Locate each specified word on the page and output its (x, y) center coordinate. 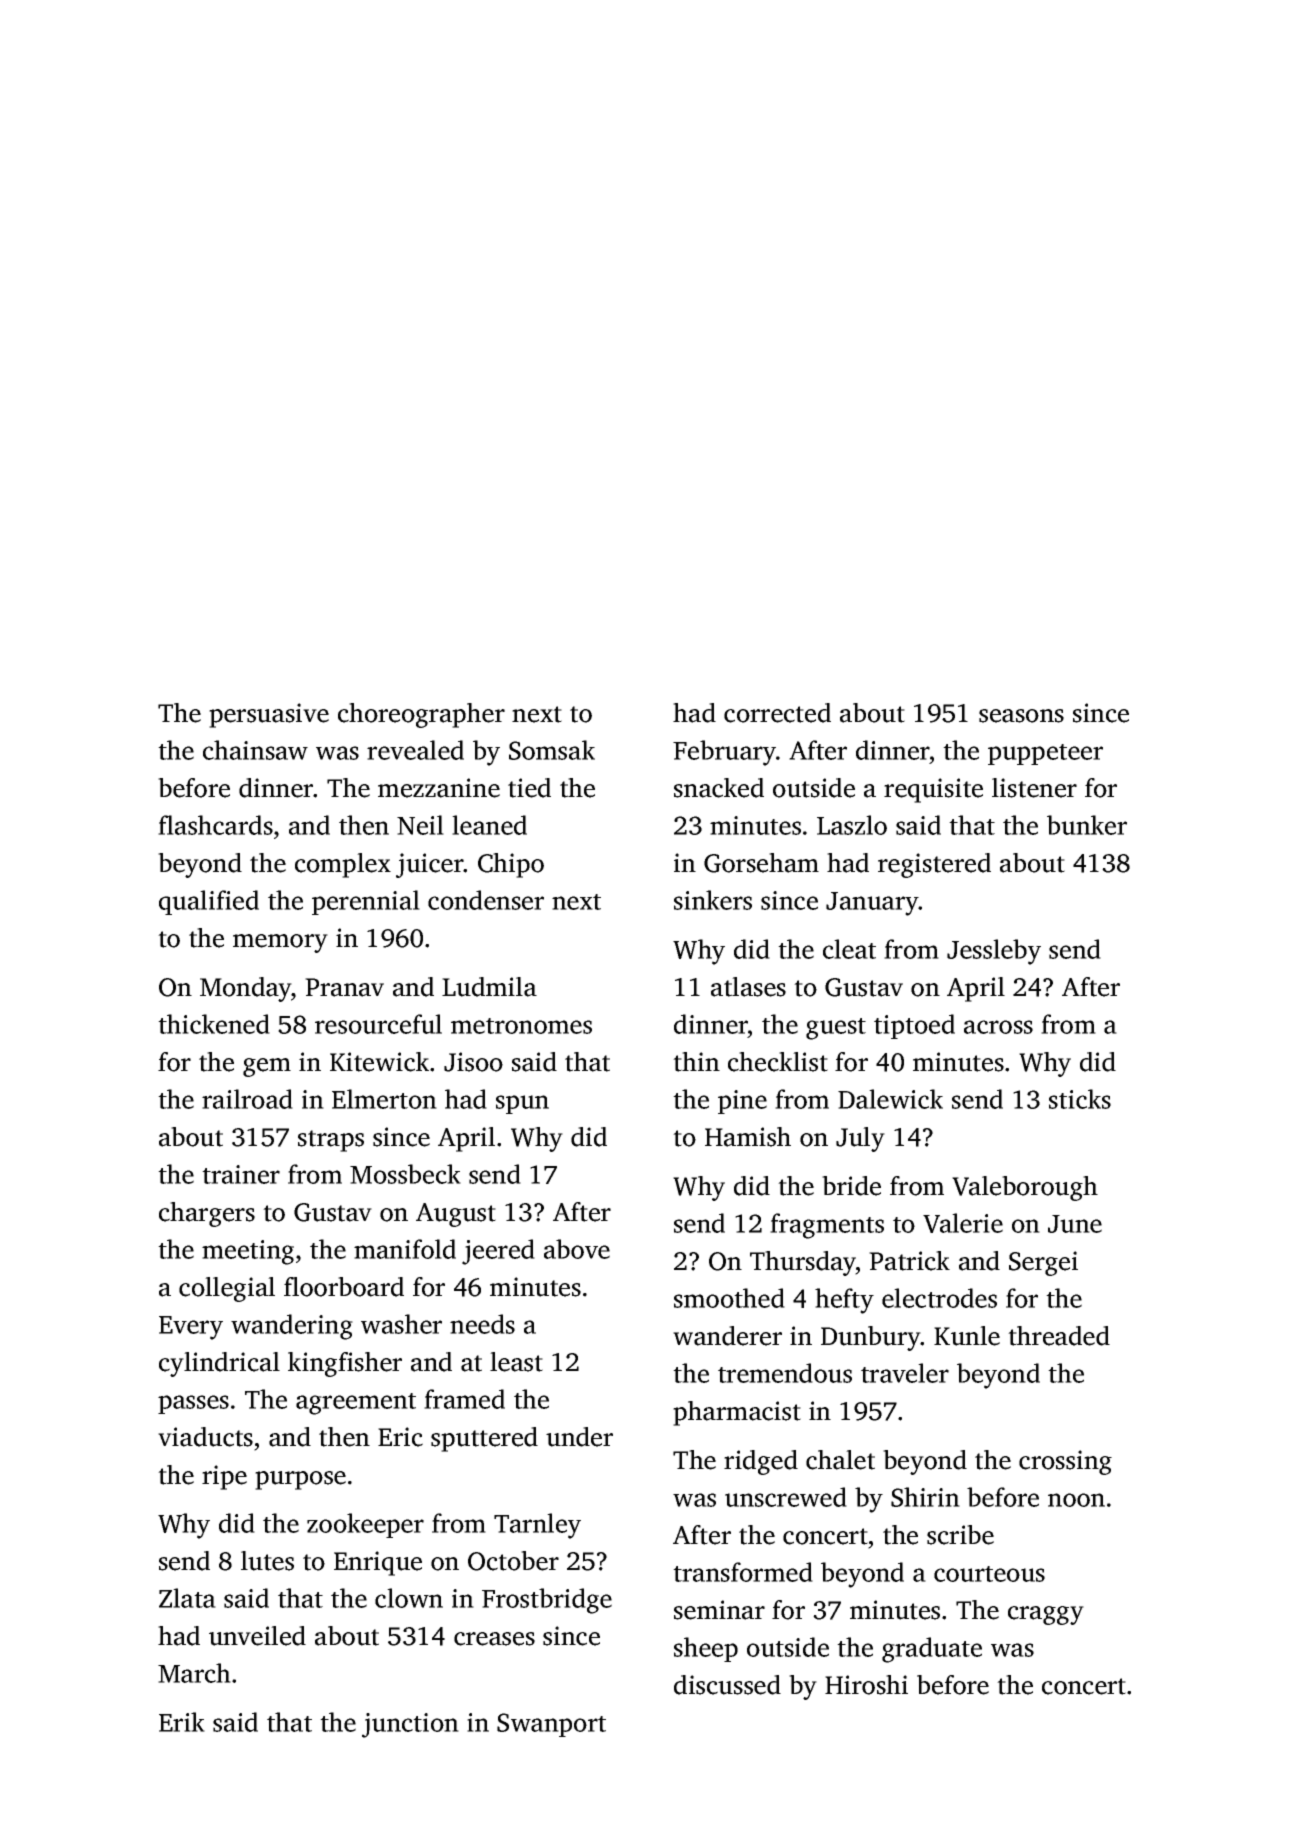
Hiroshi (866, 1685)
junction (410, 1725)
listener (1034, 788)
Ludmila (489, 987)
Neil (420, 825)
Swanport (551, 1725)
